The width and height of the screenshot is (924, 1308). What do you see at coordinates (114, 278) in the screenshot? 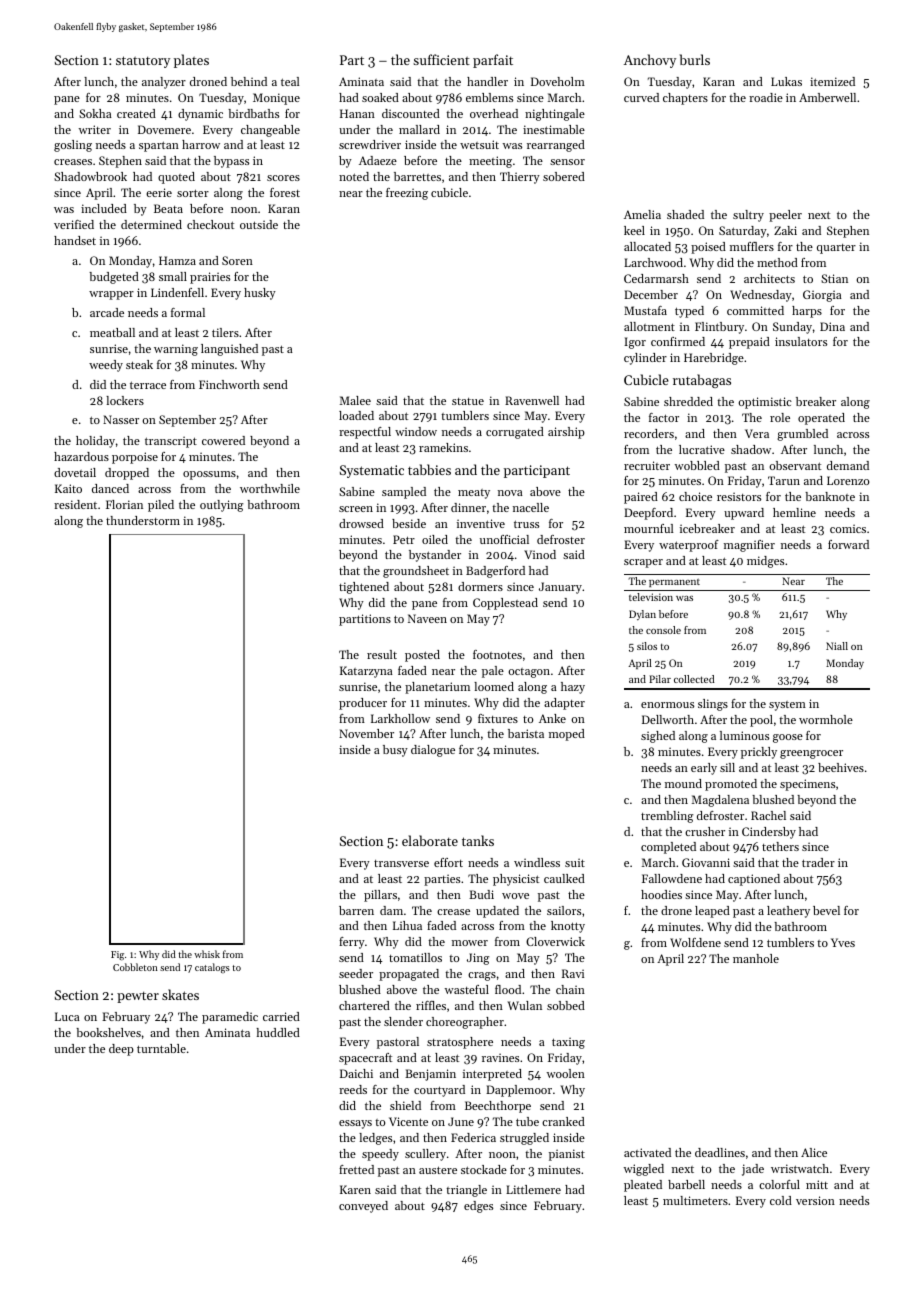
I see `budgeted` at bounding box center [114, 278].
